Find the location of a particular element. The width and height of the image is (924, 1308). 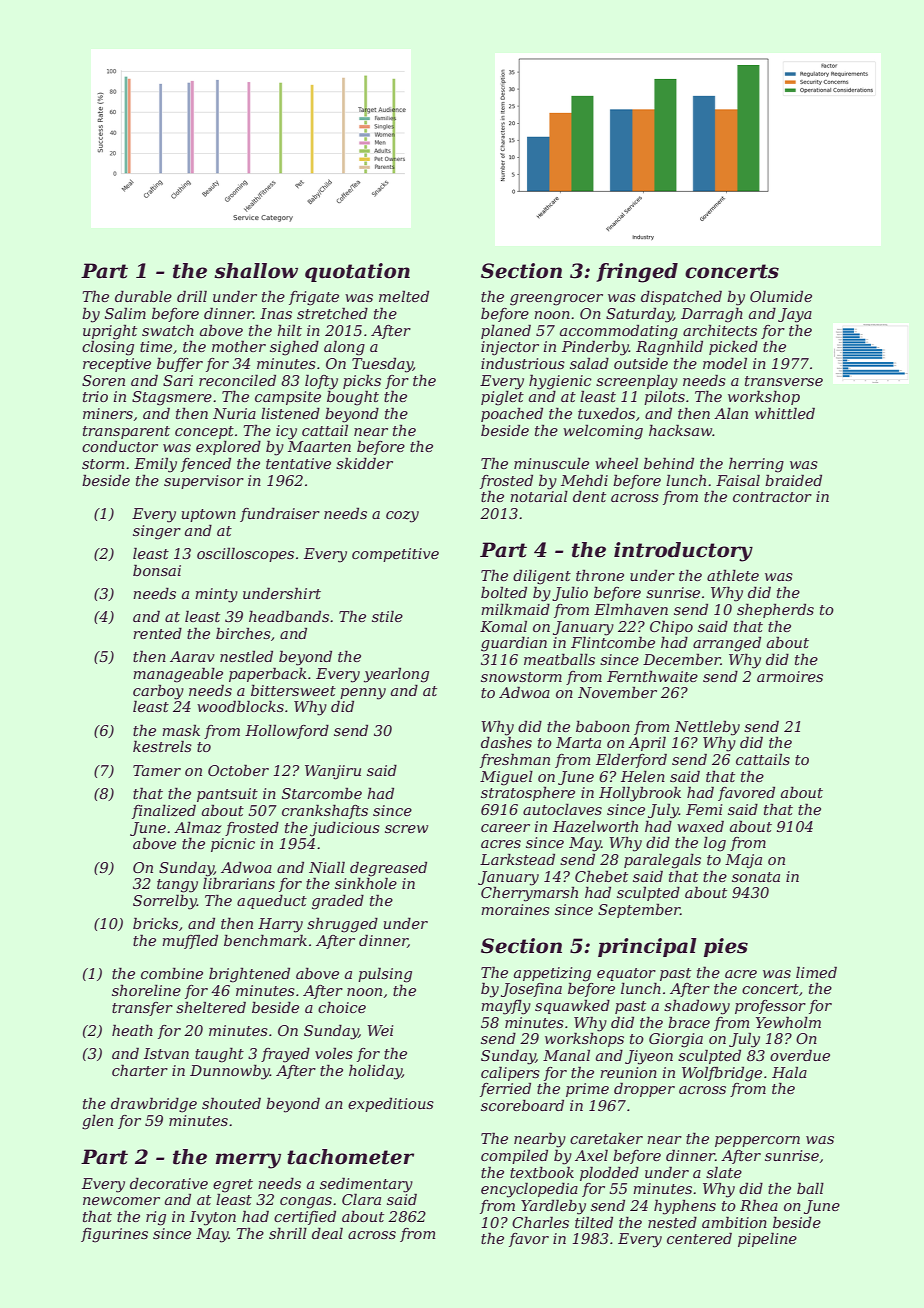

durable is located at coordinates (143, 296).
